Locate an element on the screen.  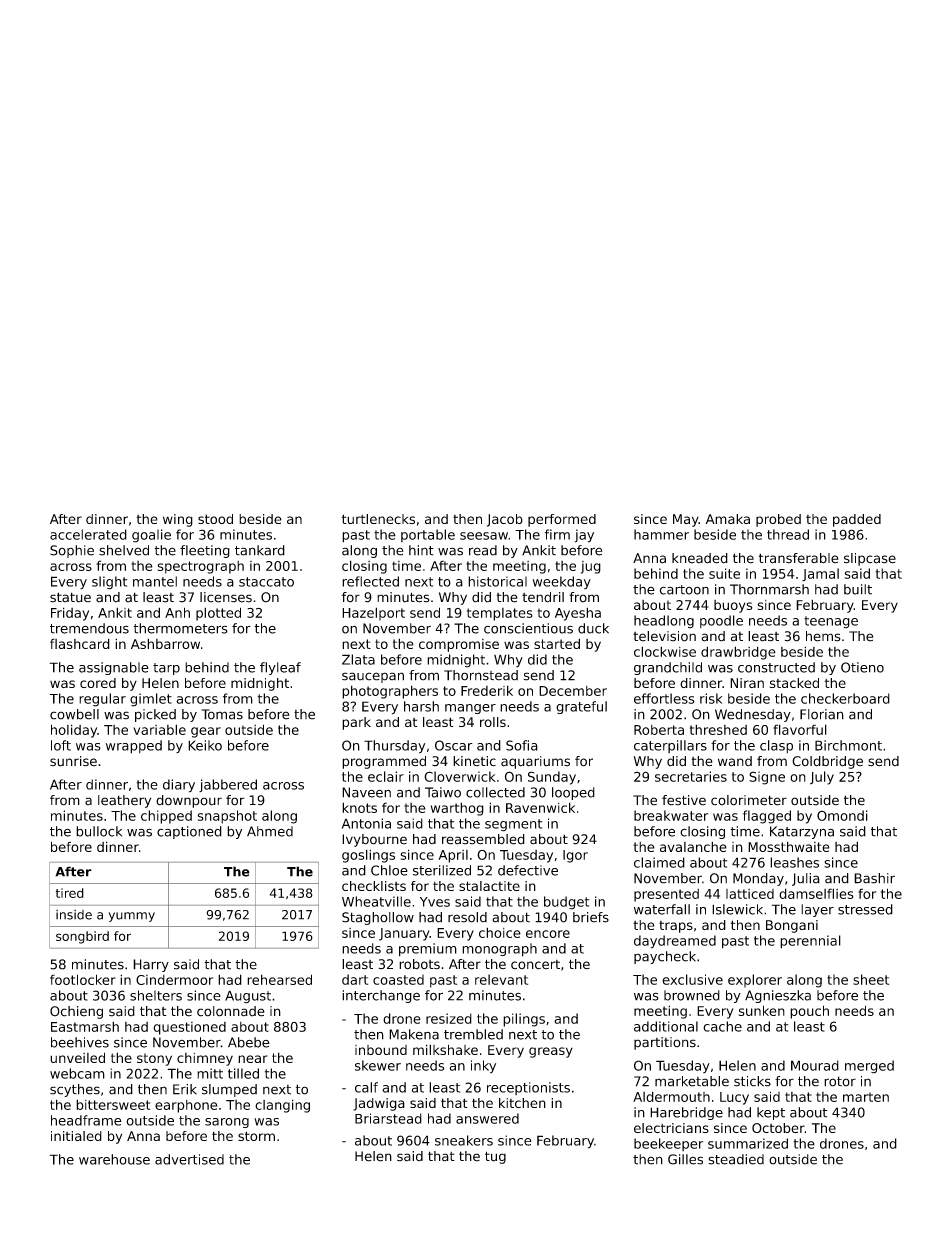
performed is located at coordinates (562, 520).
